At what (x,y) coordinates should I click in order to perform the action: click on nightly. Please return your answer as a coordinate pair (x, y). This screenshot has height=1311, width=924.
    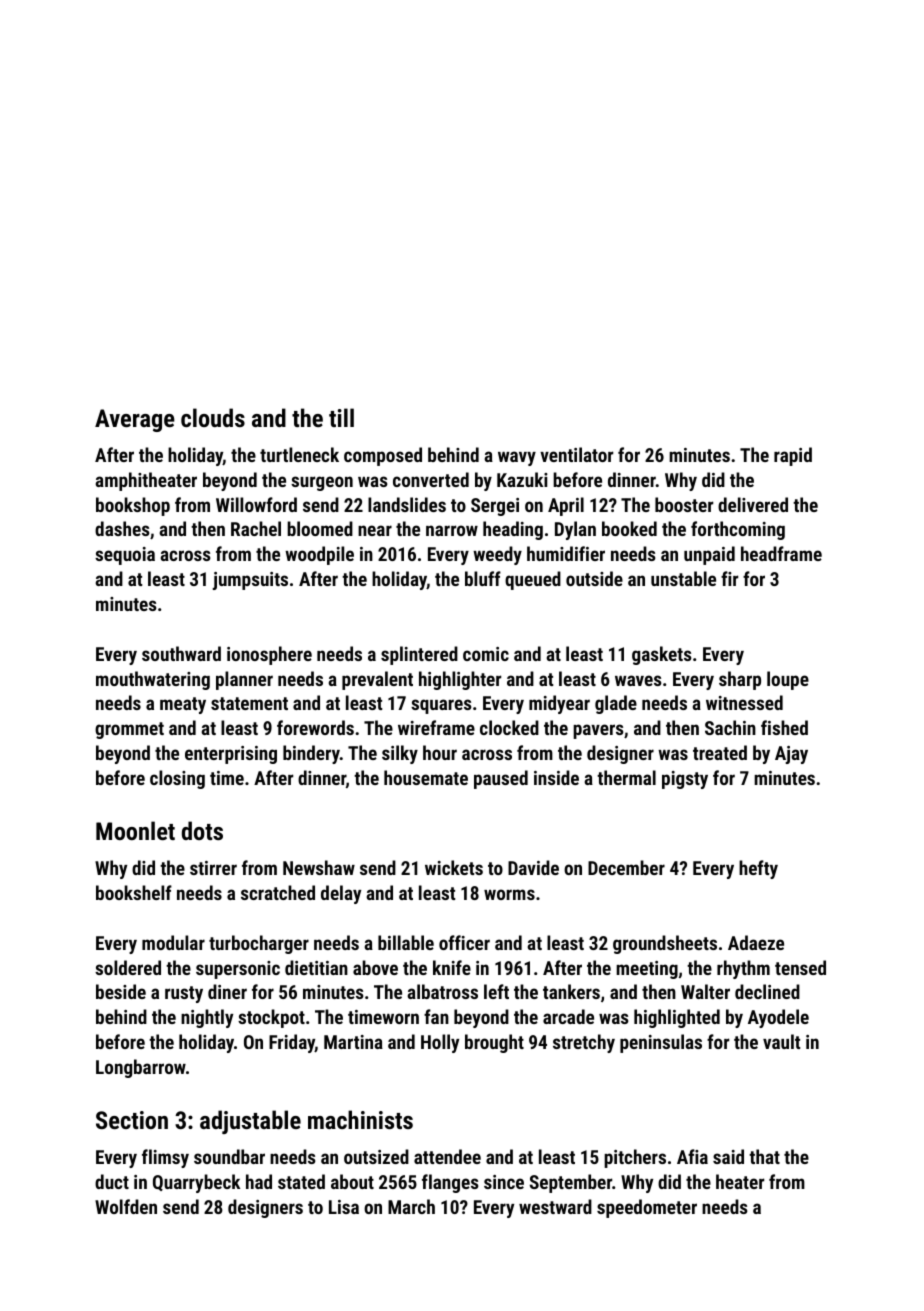
    Looking at the image, I should click on (207, 1018).
